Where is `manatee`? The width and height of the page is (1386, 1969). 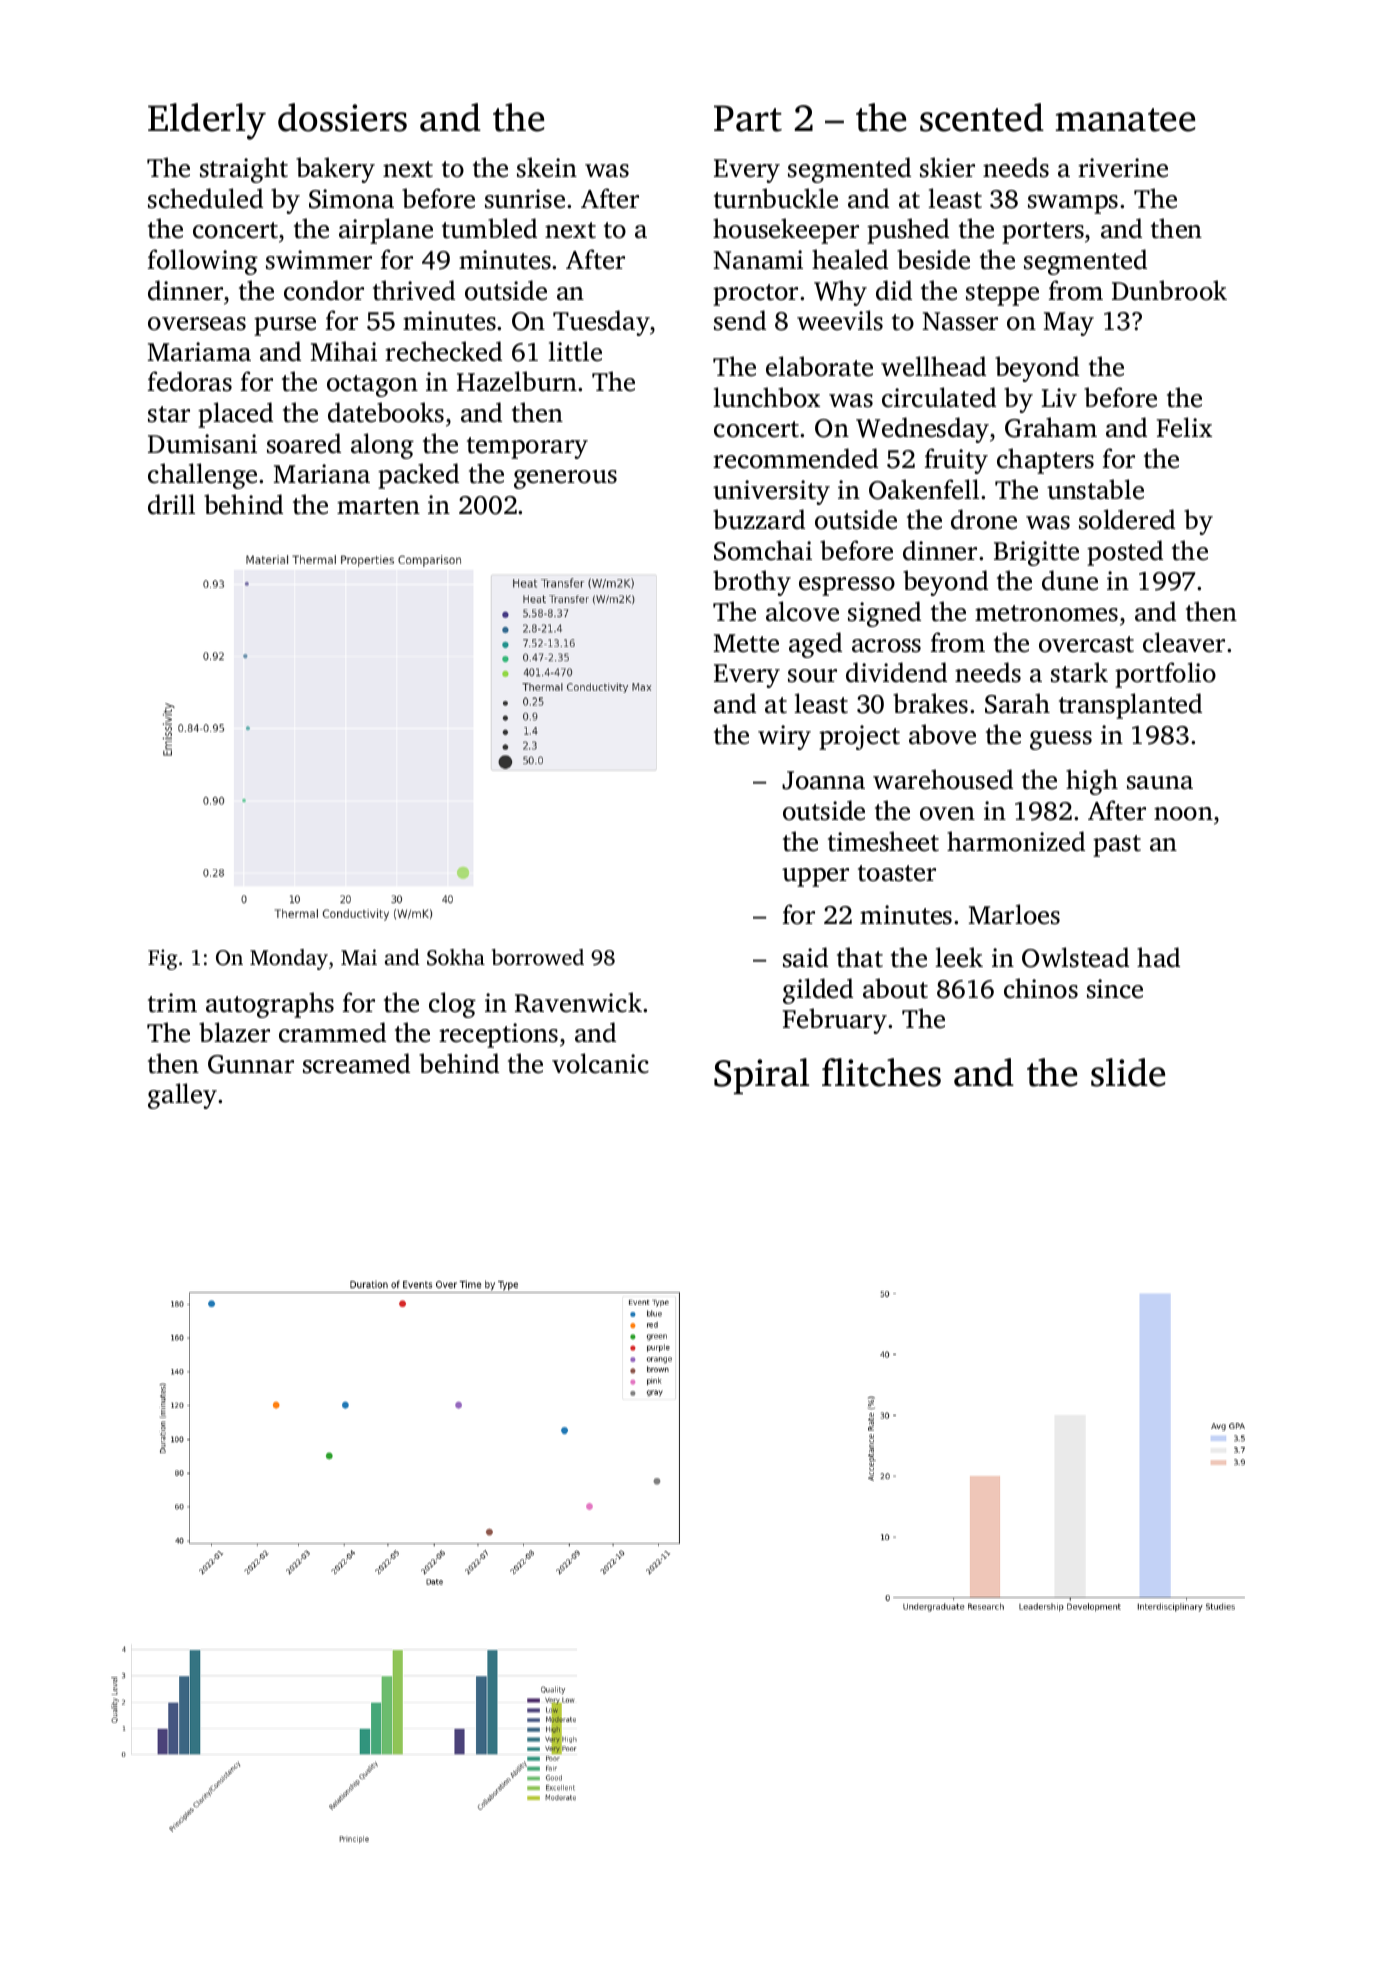
manatee is located at coordinates (1125, 120).
